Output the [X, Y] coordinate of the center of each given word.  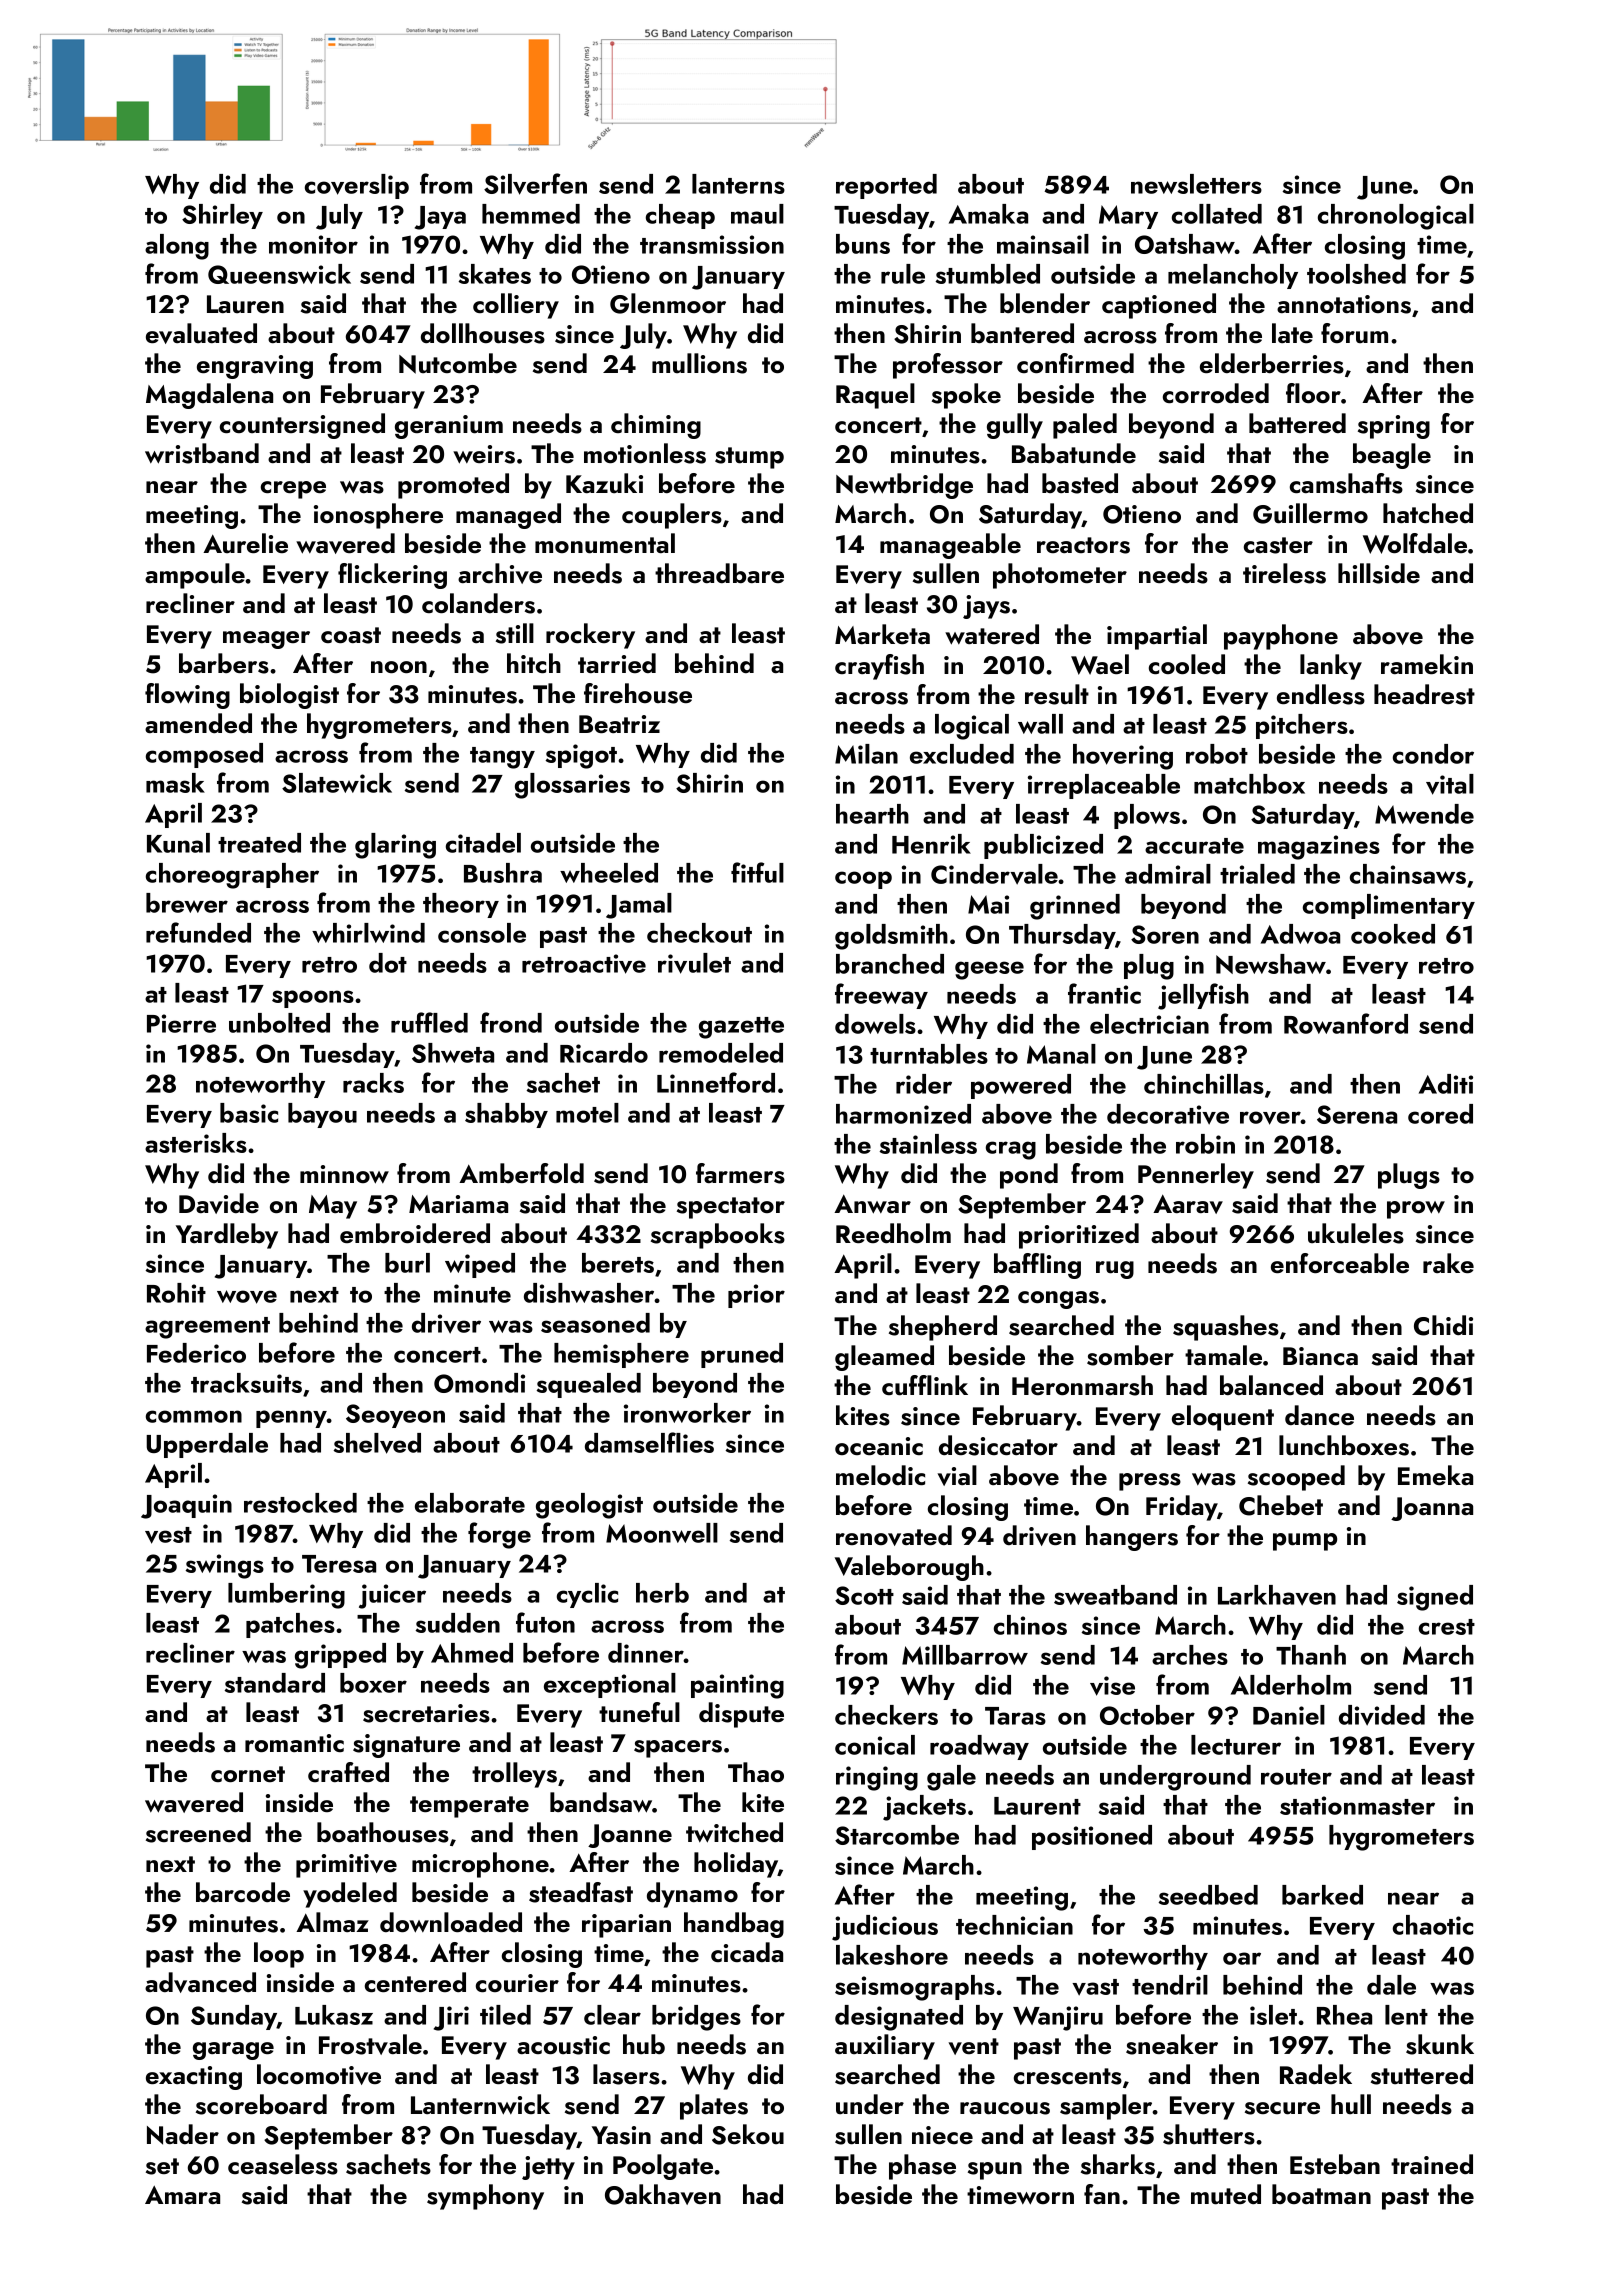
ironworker [687, 1413]
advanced [200, 1982]
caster [1278, 545]
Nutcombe [458, 363]
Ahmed [472, 1653]
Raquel [875, 396]
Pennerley [1196, 1176]
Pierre [181, 1023]
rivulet [694, 963]
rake [1448, 1263]
